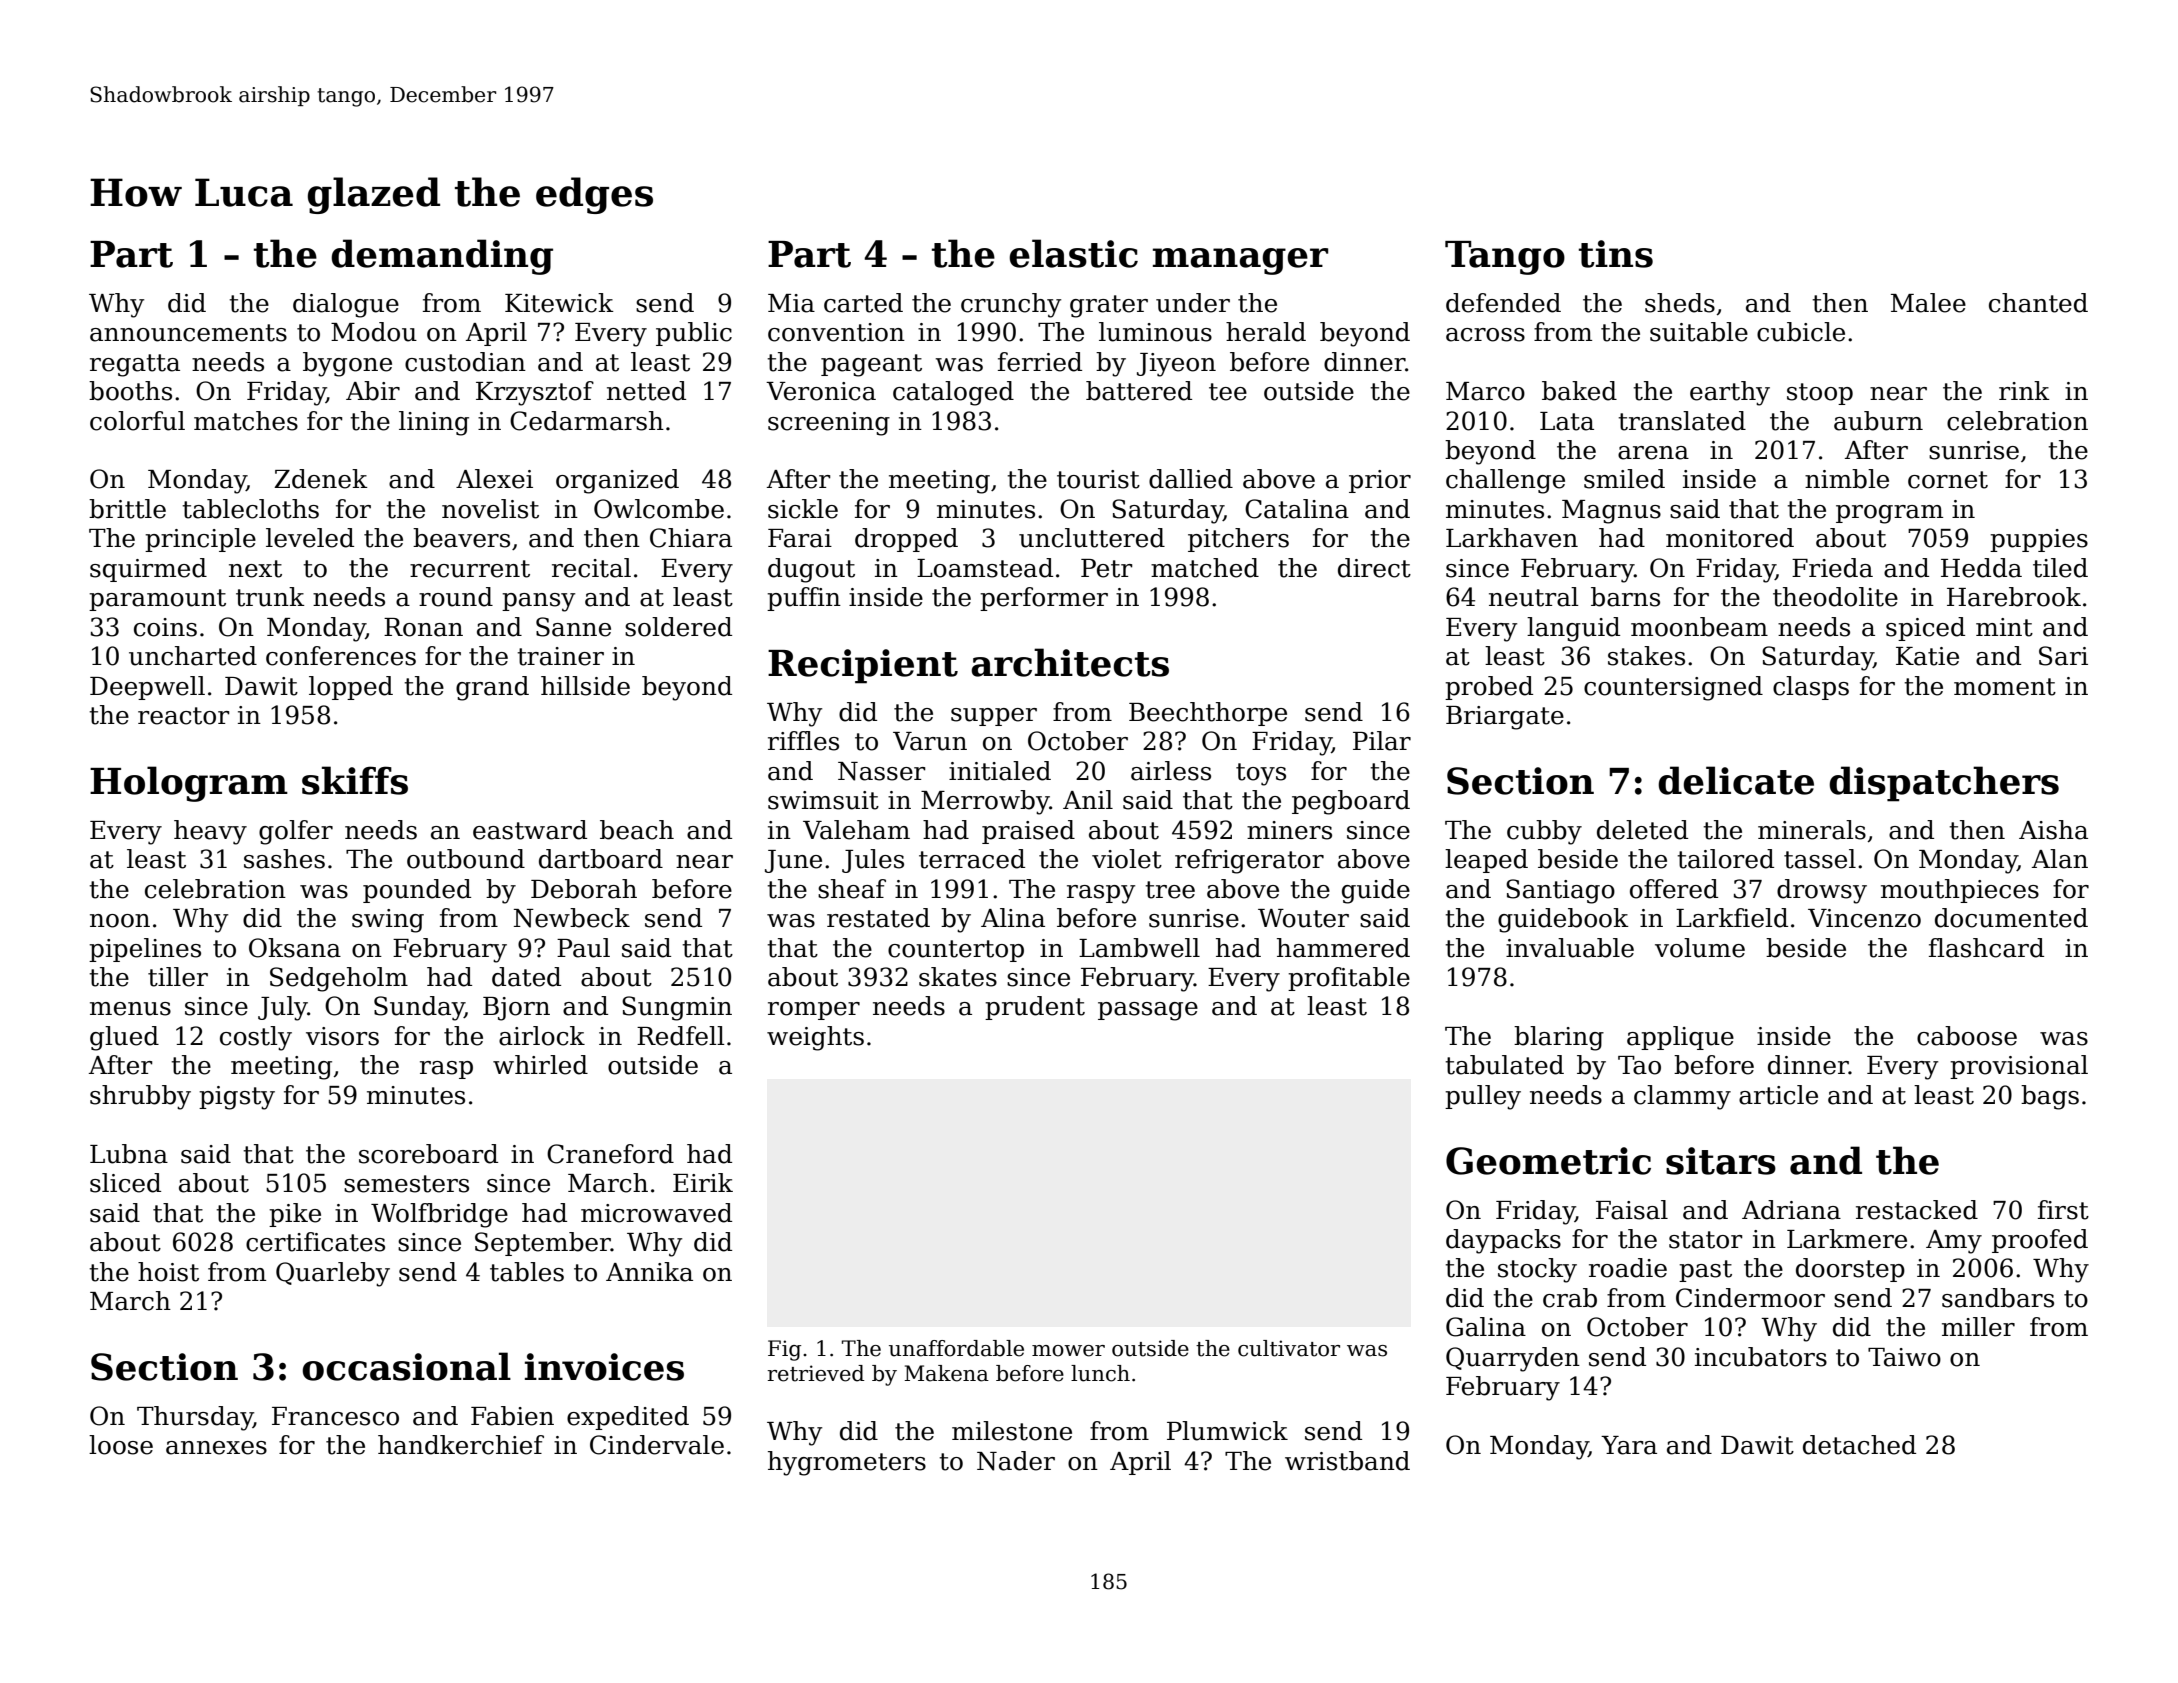 This screenshot has height=1683, width=2178. Describe the element at coordinates (847, 1463) in the screenshot. I see `hygrometers` at that location.
